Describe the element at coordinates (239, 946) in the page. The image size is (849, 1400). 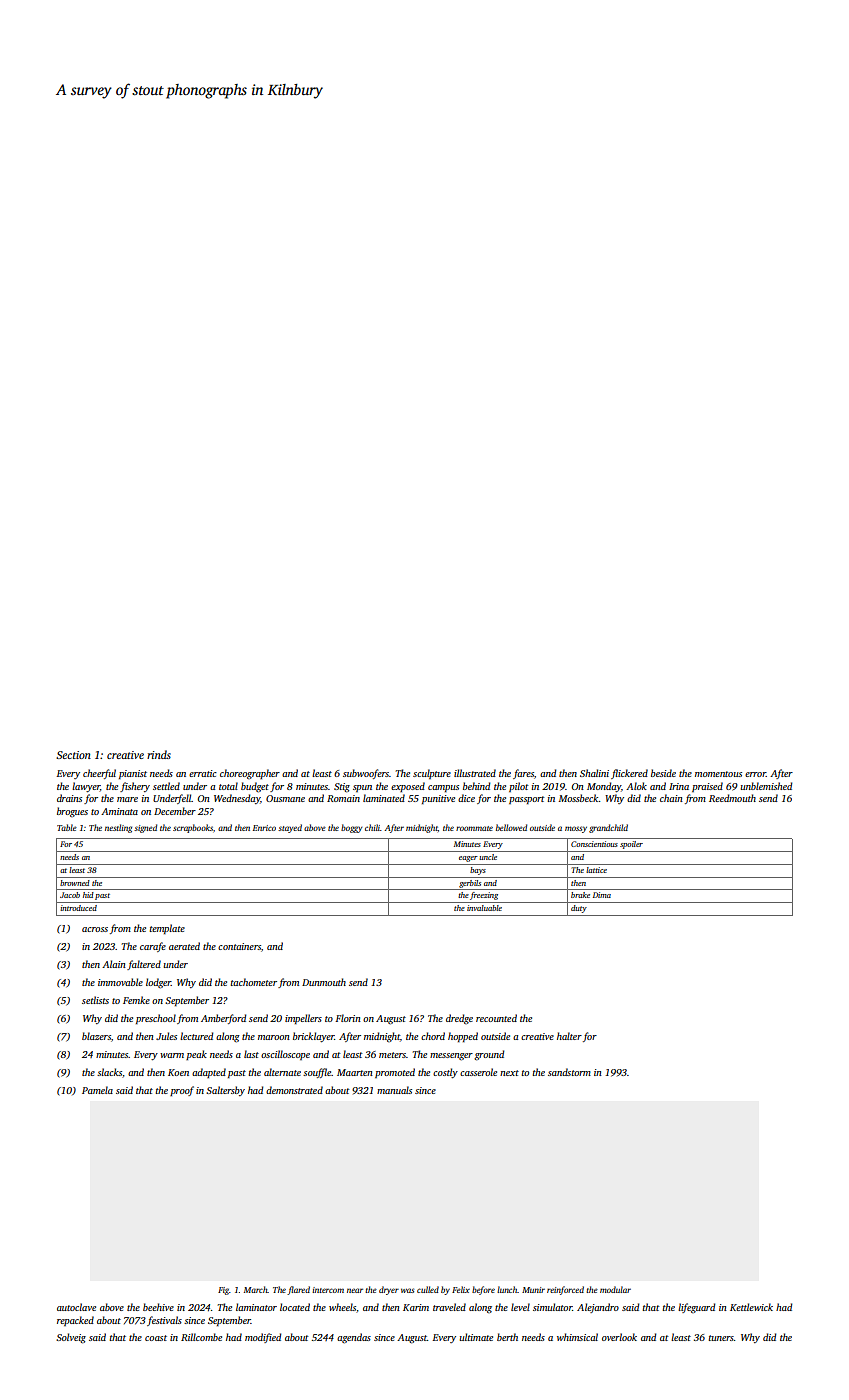
I see `containers` at that location.
